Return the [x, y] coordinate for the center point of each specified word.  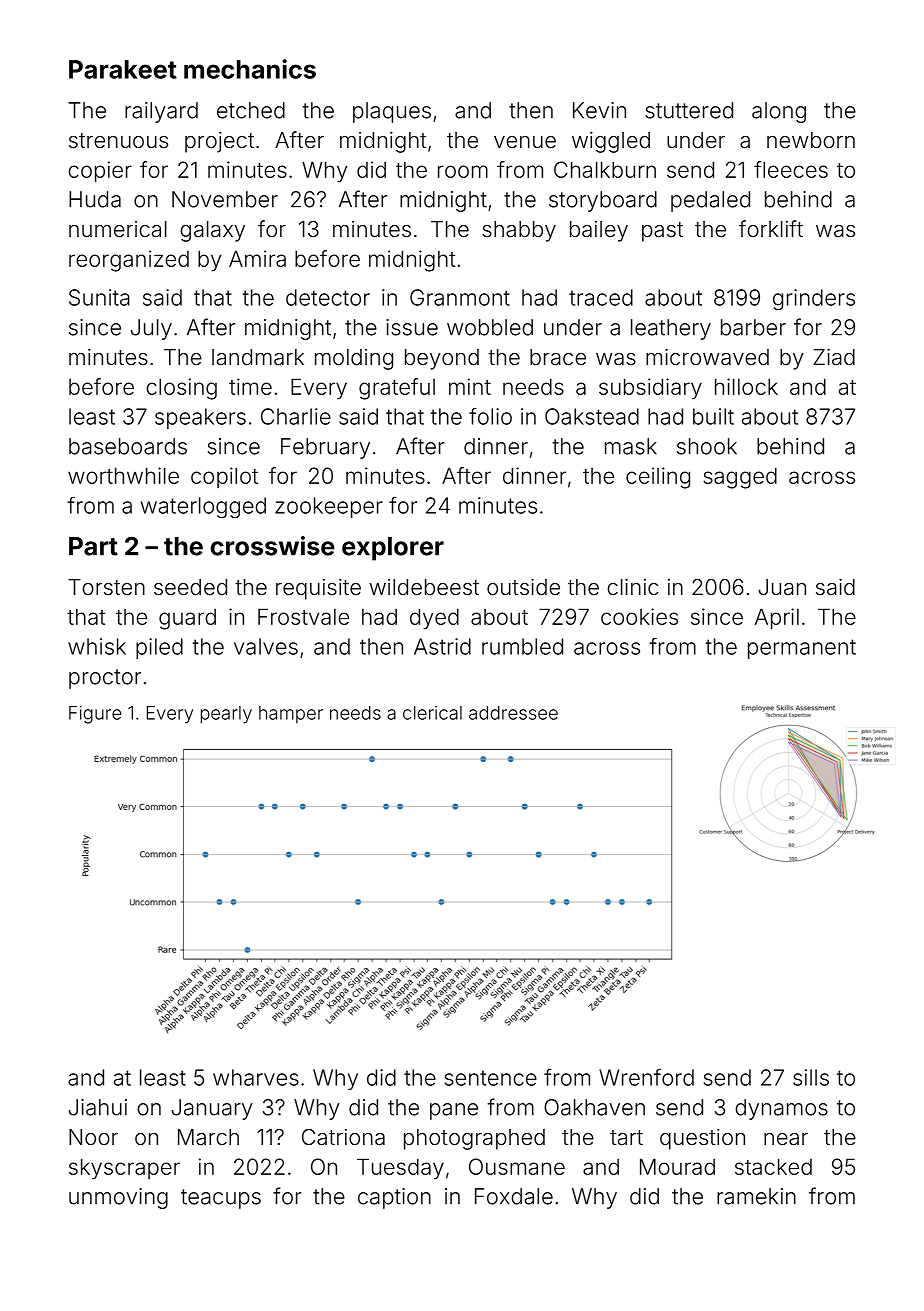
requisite [318, 589]
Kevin [599, 110]
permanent [802, 649]
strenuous [118, 141]
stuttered [689, 110]
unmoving [118, 1198]
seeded [190, 587]
